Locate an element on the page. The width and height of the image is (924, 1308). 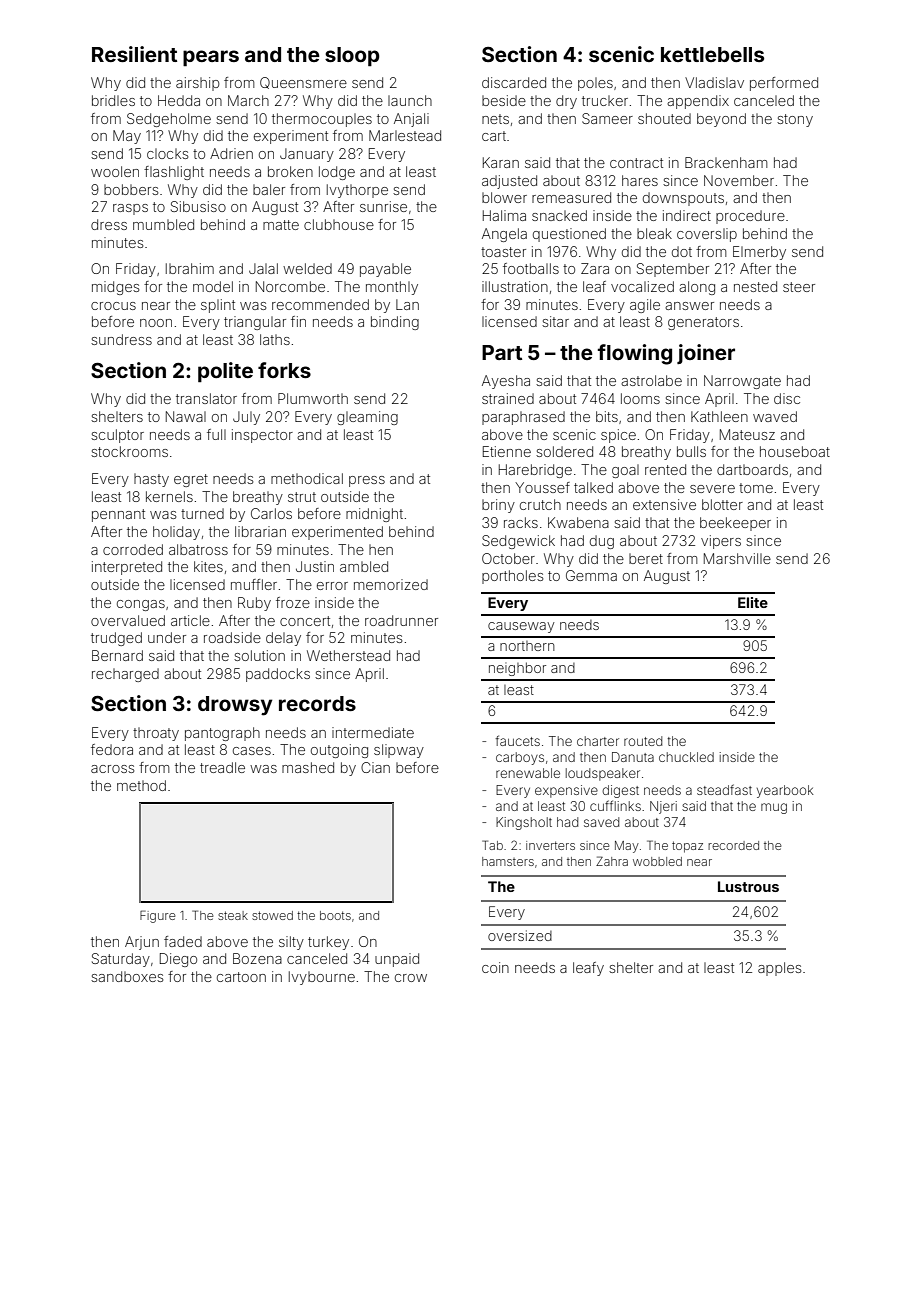
chuckled is located at coordinates (686, 757).
